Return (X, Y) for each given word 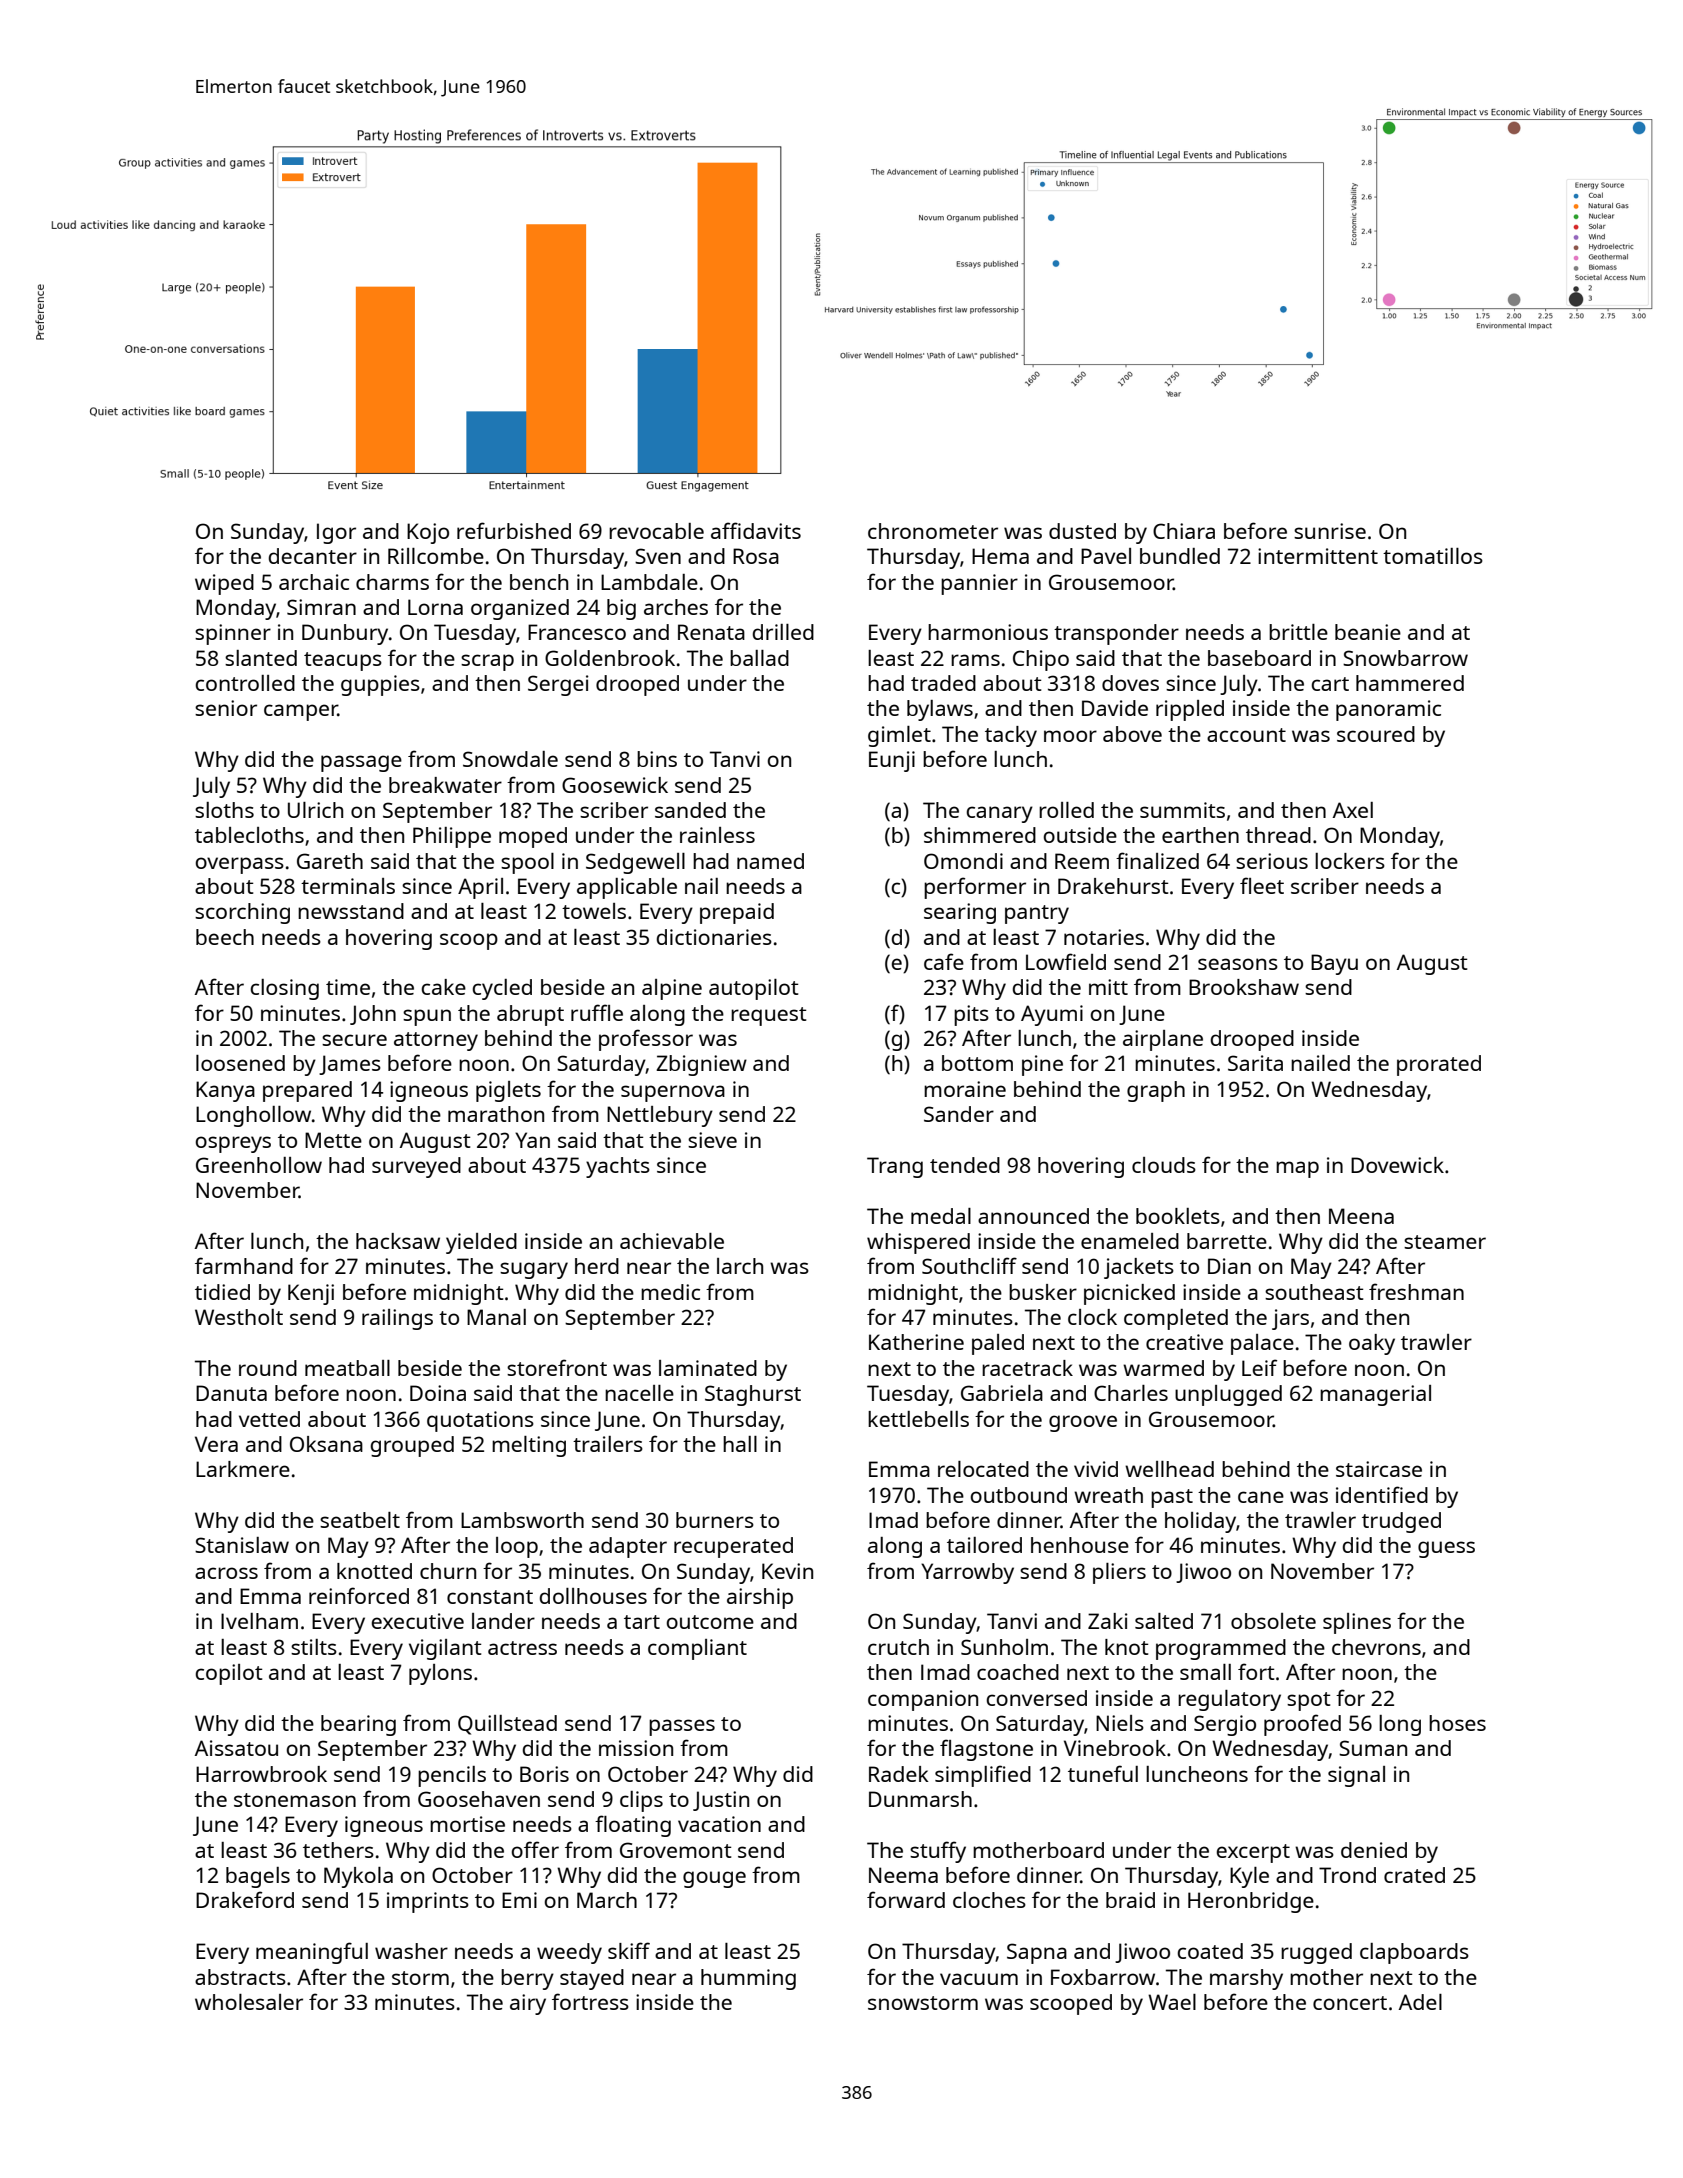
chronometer (933, 531)
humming (748, 1979)
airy (528, 2004)
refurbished (514, 530)
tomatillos (1433, 556)
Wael (1172, 2002)
